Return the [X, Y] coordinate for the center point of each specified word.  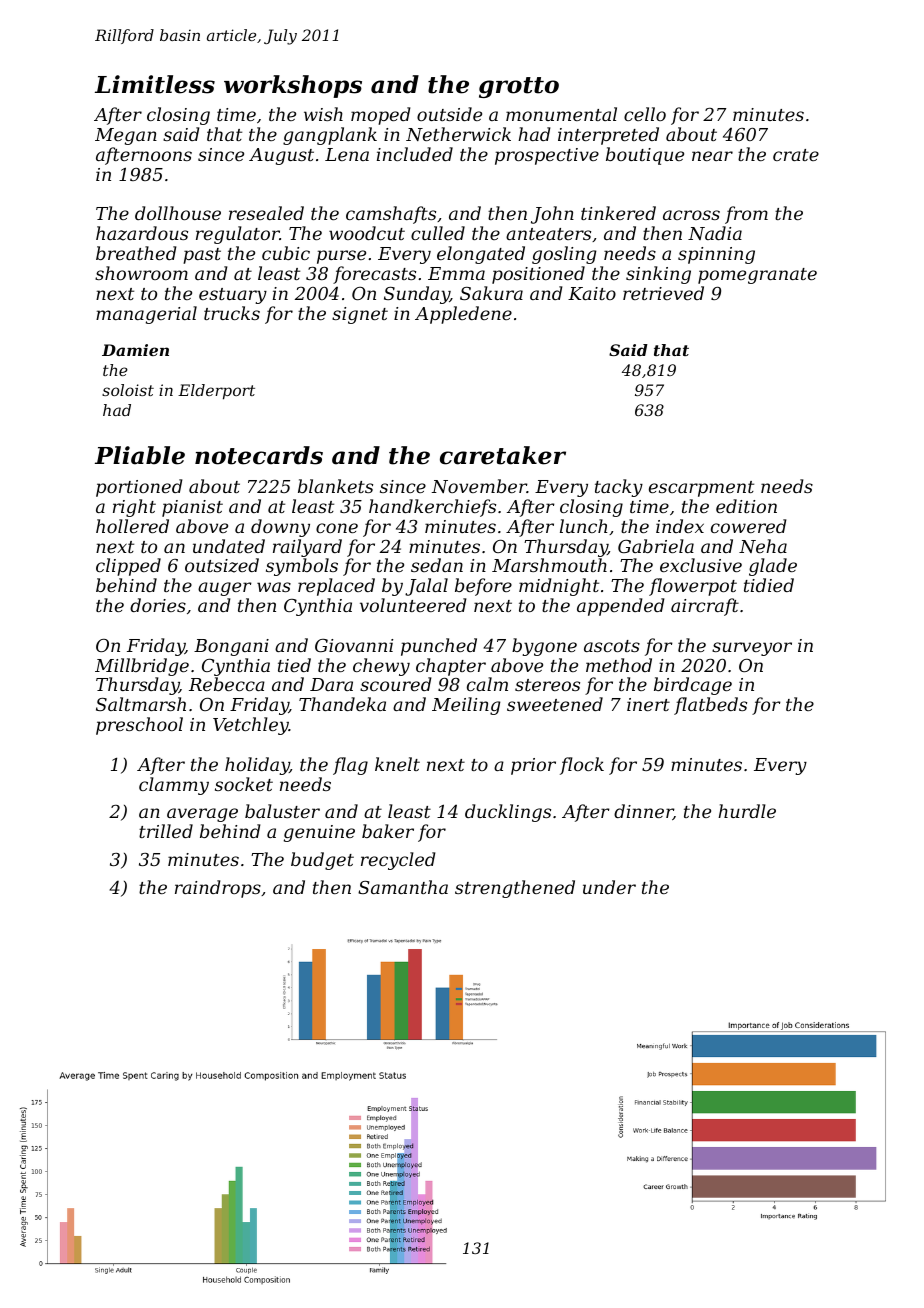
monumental [561, 114]
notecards [259, 455]
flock [582, 766]
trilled [166, 831]
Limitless [155, 84]
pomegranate [757, 276]
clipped [128, 567]
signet [360, 315]
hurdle [747, 811]
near [712, 156]
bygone [544, 647]
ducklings [508, 813]
